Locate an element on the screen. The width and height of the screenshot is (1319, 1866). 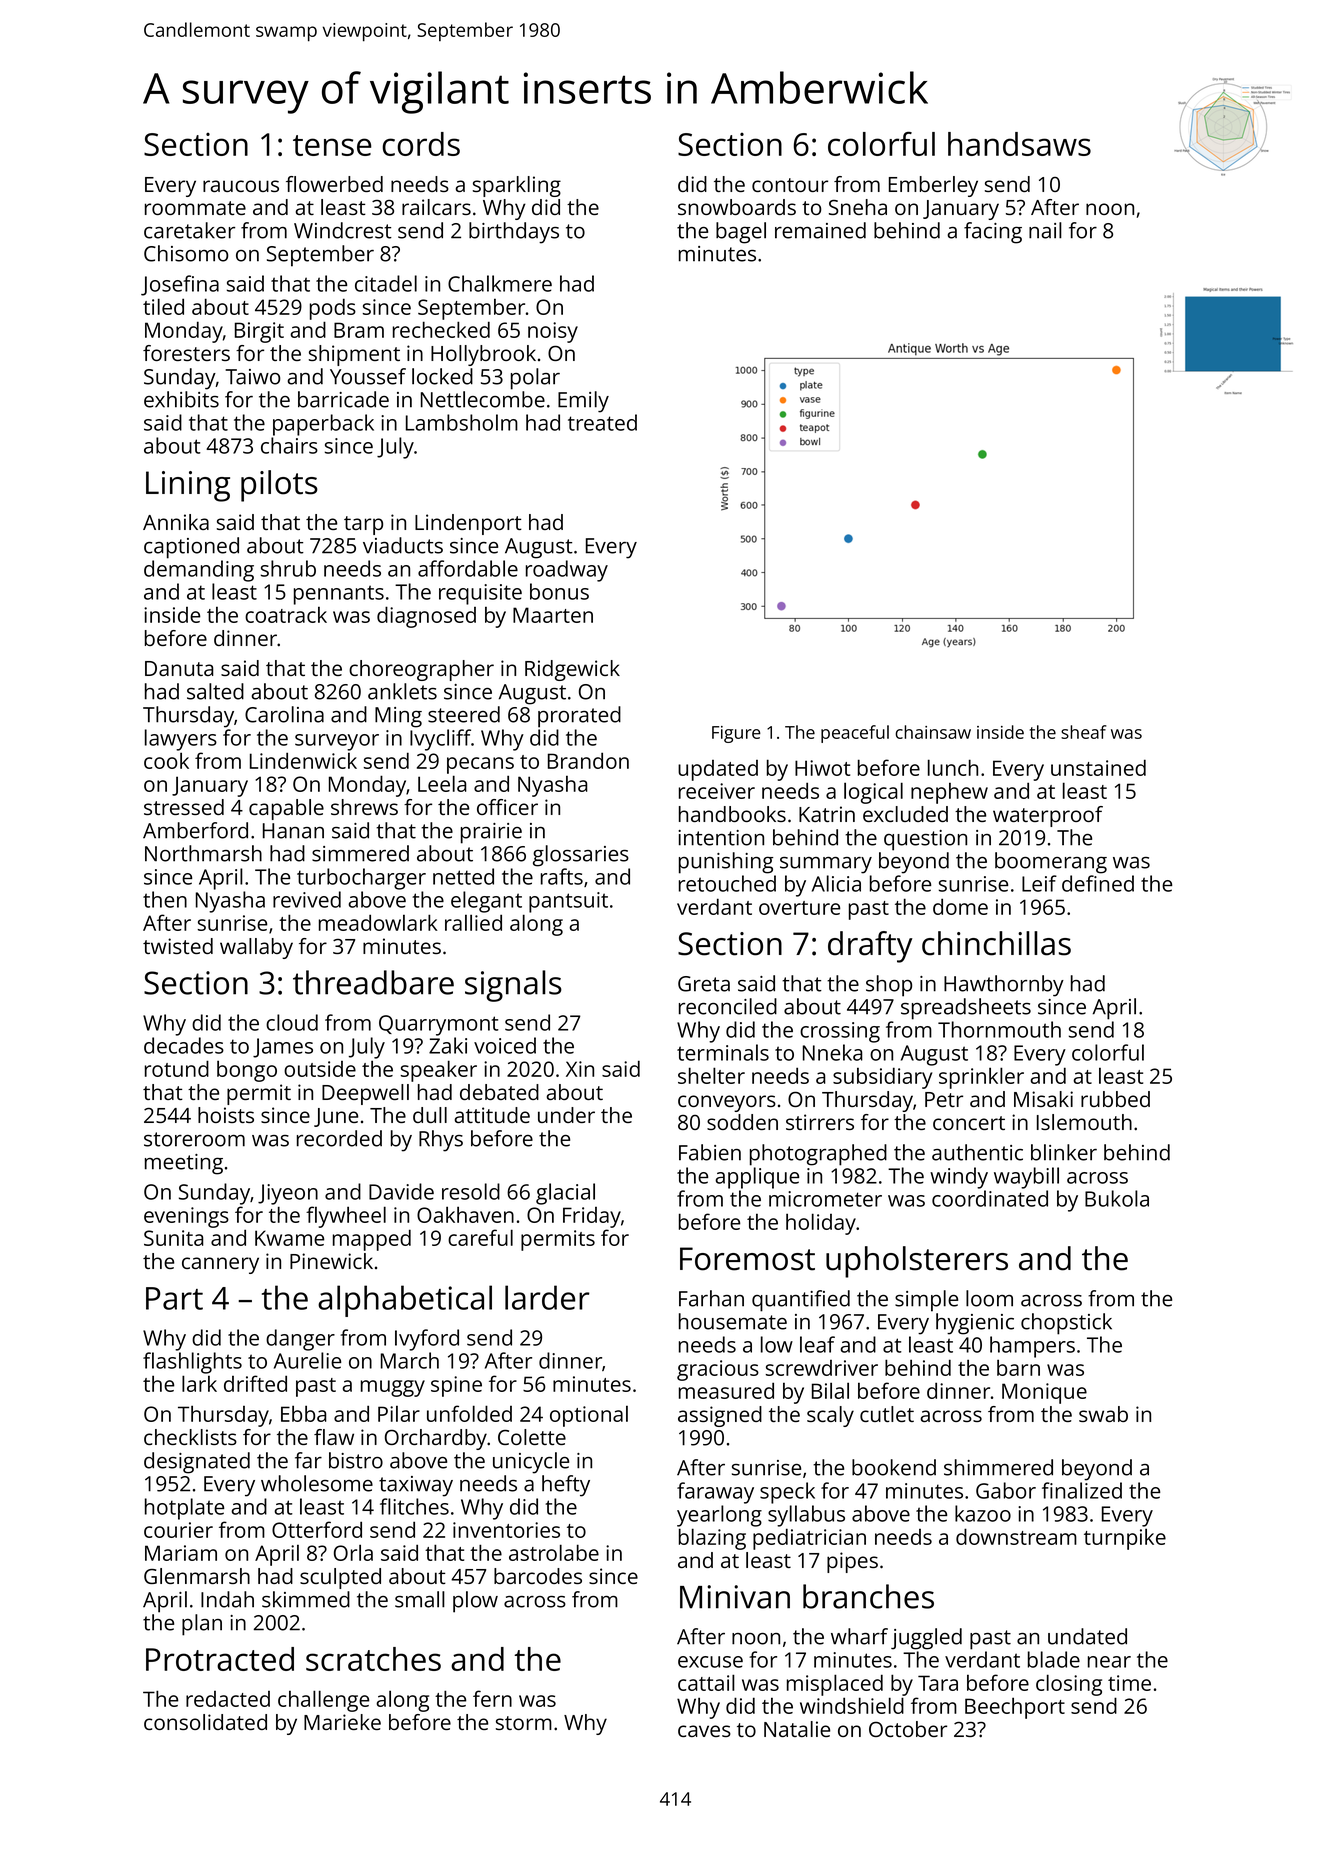
treated is located at coordinates (602, 422).
